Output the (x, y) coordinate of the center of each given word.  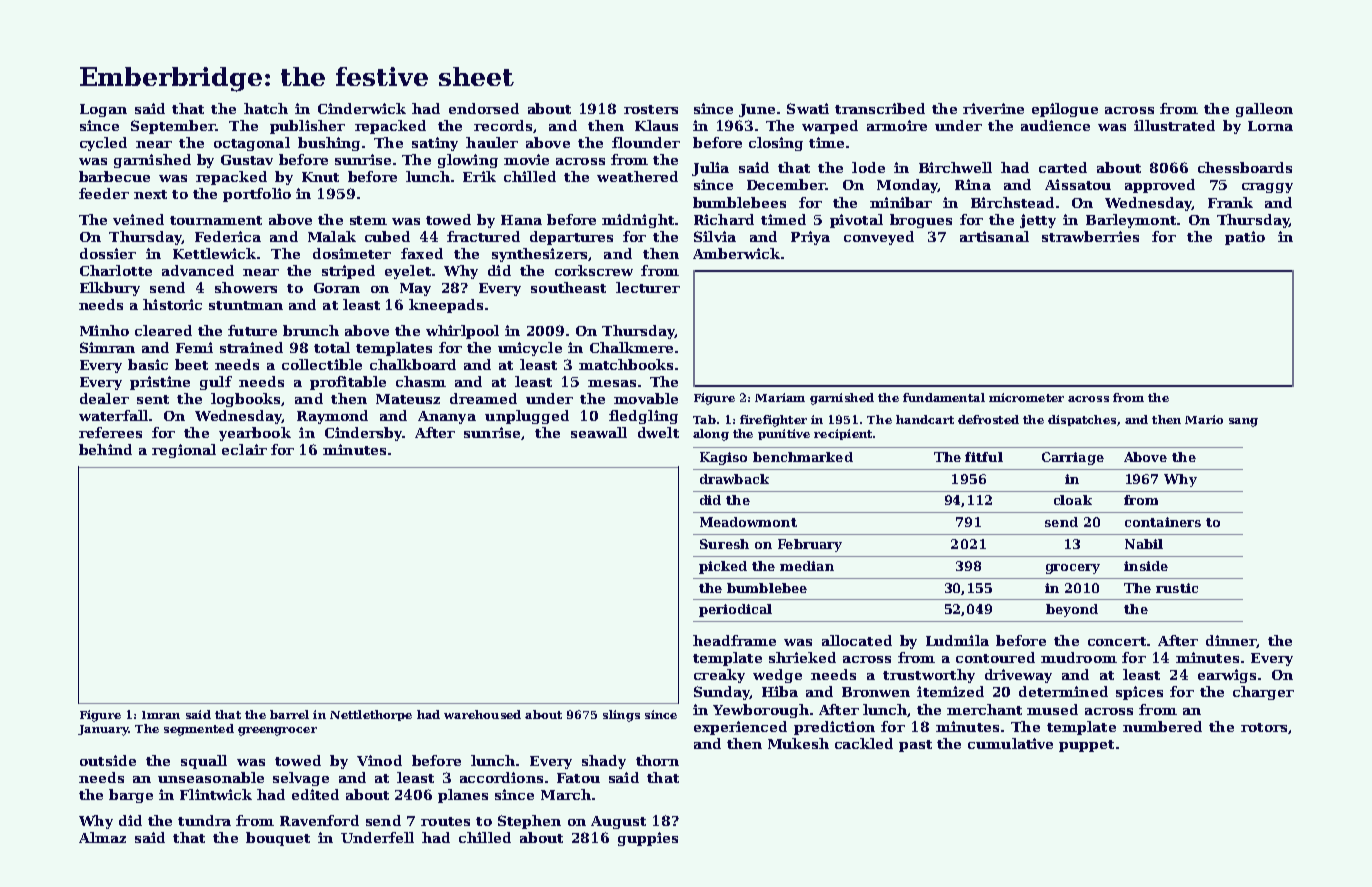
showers (246, 287)
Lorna (1270, 126)
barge (131, 796)
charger (1263, 693)
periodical (735, 610)
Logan (103, 110)
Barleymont (1131, 221)
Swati (808, 108)
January (103, 730)
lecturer (648, 287)
